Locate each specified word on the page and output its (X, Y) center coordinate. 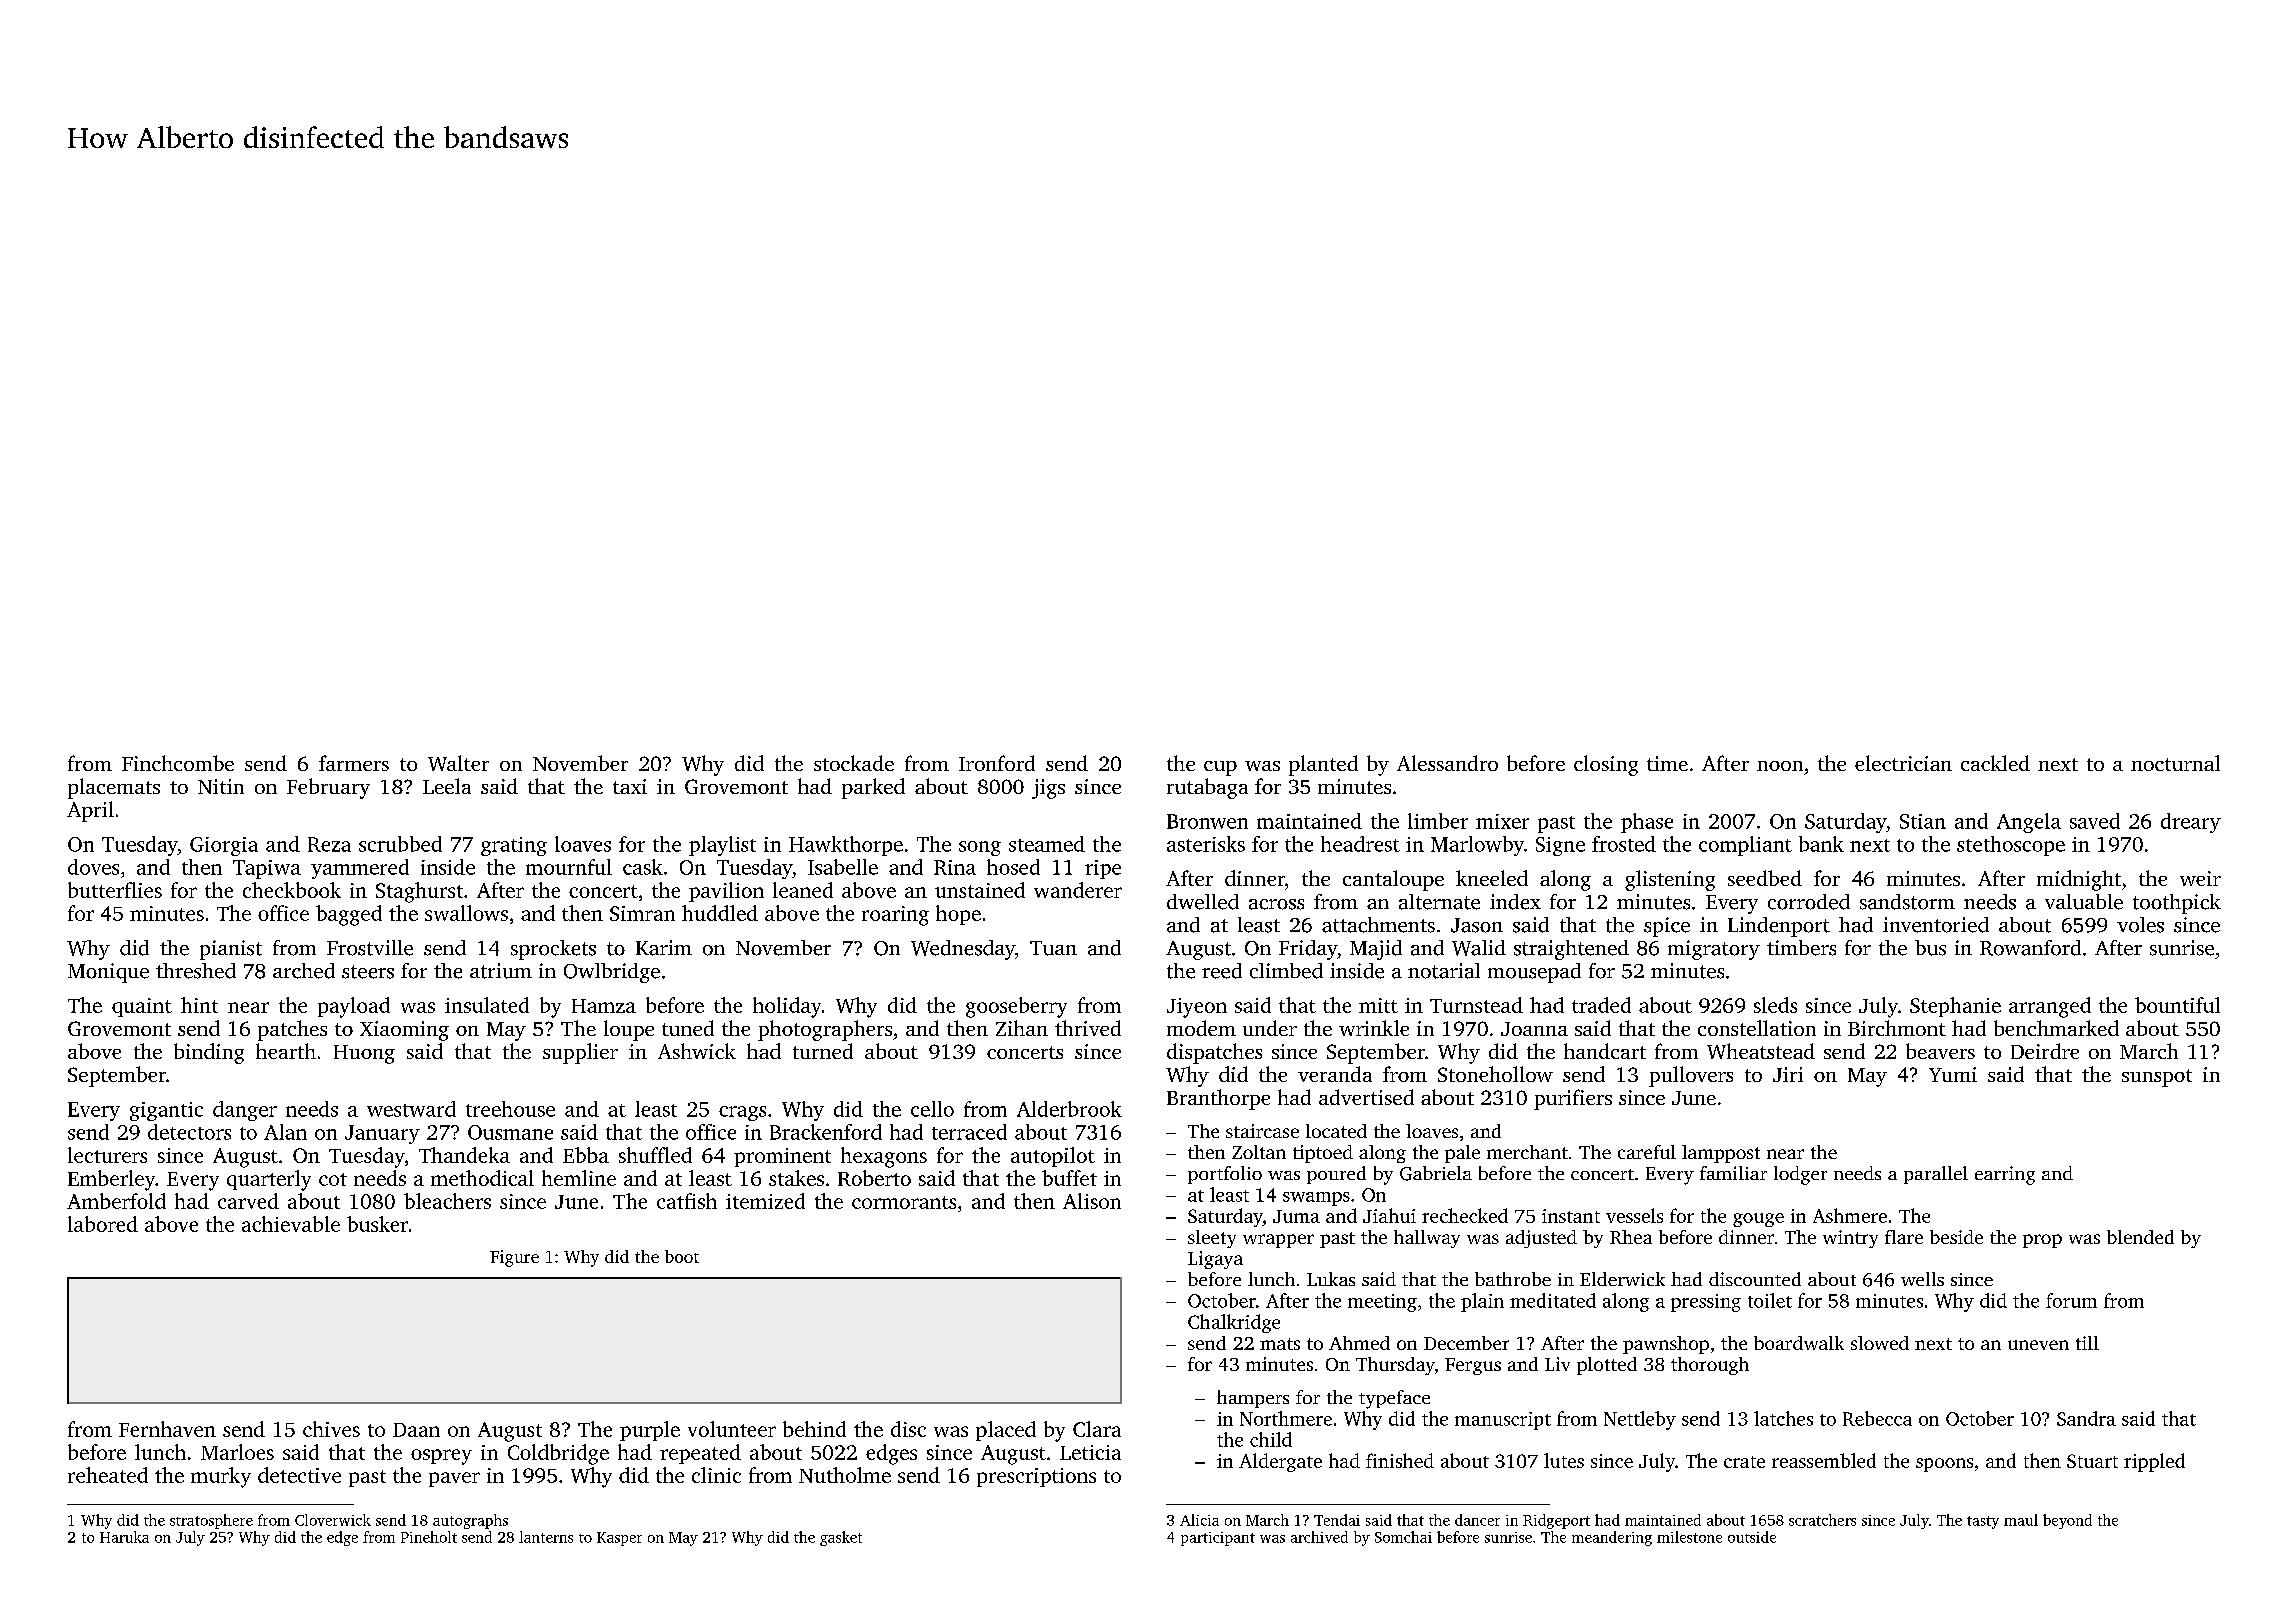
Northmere (1286, 1418)
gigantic (166, 1111)
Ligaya (1215, 1260)
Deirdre (2045, 1051)
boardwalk (1799, 1343)
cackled (1995, 763)
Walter (458, 763)
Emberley (111, 1180)
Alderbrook (1069, 1109)
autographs (470, 1521)
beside (1956, 1237)
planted (1323, 765)
